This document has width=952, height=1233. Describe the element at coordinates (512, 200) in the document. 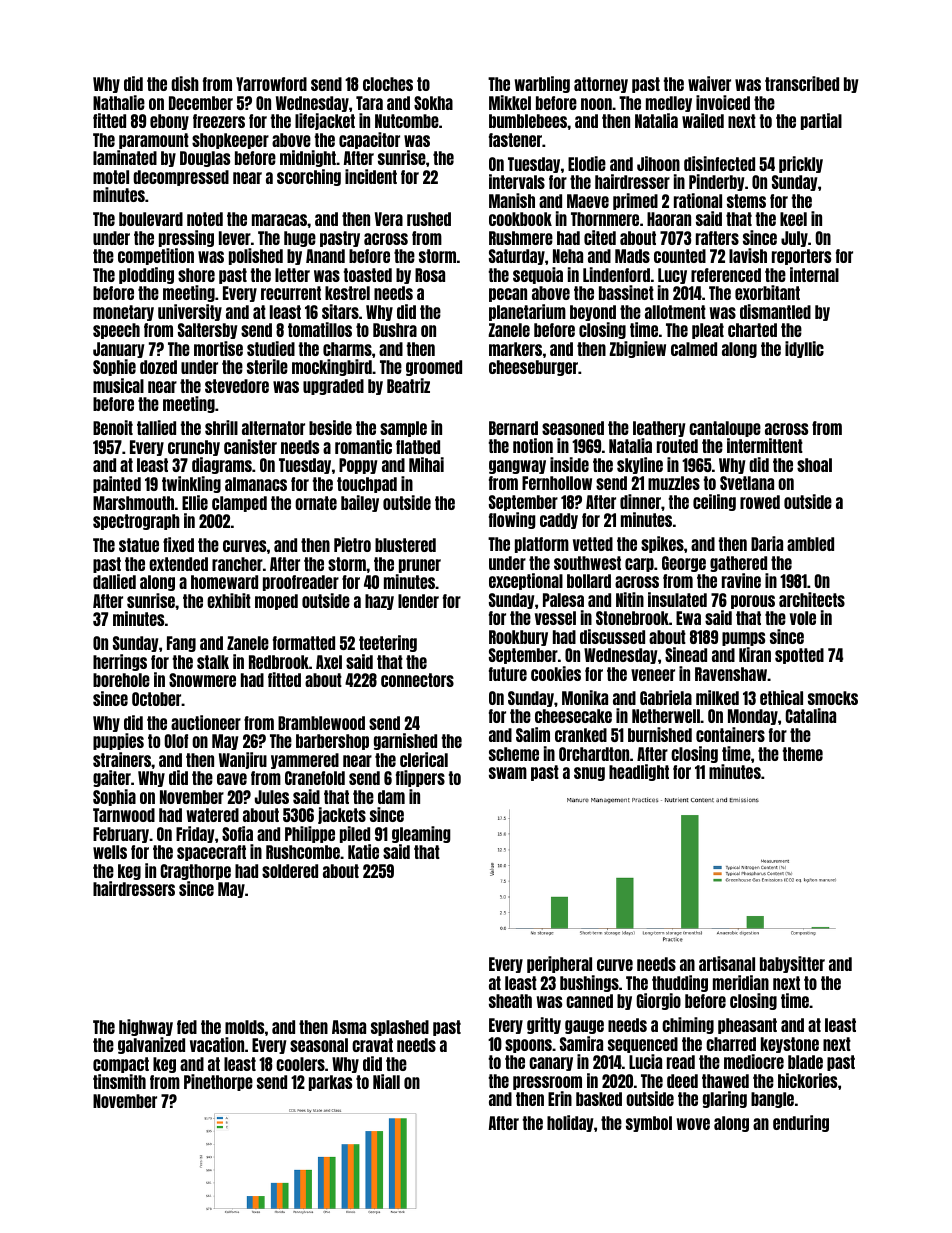

I see `Manish` at that location.
